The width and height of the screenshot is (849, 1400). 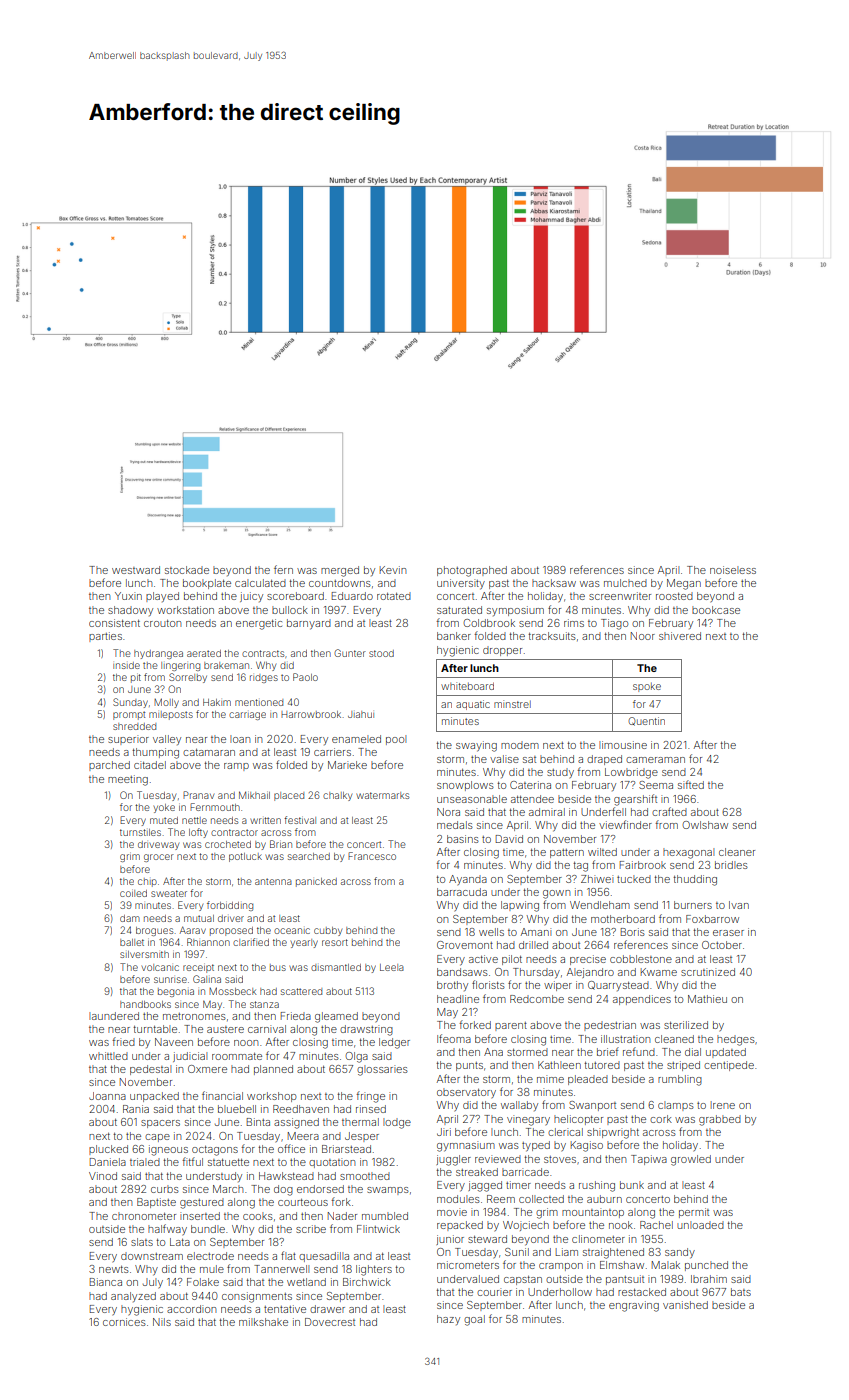 What do you see at coordinates (604, 1199) in the screenshot?
I see `auburn` at bounding box center [604, 1199].
